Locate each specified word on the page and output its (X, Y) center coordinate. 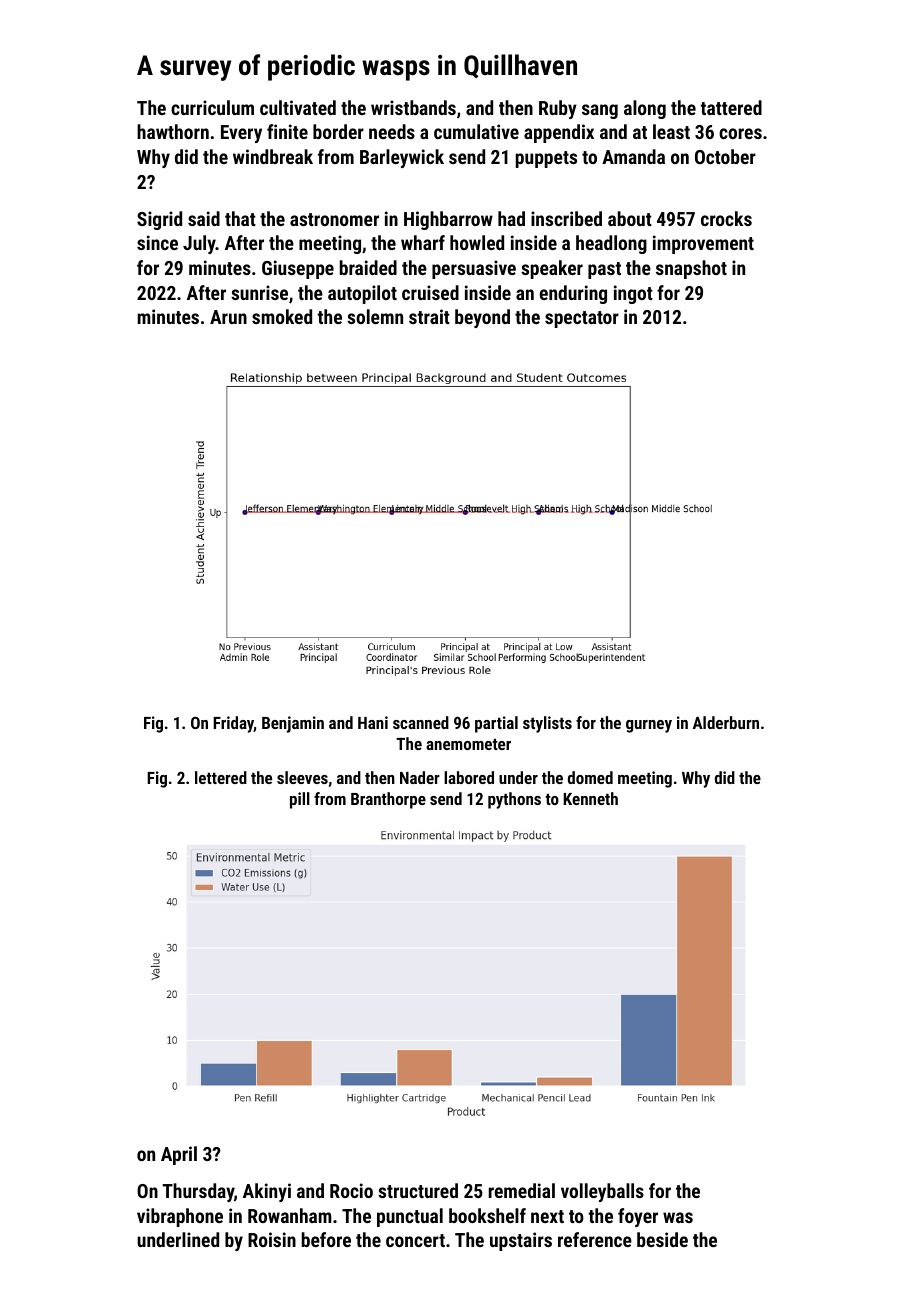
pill (300, 800)
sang (600, 111)
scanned (421, 722)
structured (418, 1190)
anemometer (468, 744)
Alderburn (726, 722)
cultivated (298, 107)
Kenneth (590, 798)
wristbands (413, 107)
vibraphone (180, 1217)
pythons (514, 800)
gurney (649, 726)
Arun (228, 317)
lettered (221, 777)
